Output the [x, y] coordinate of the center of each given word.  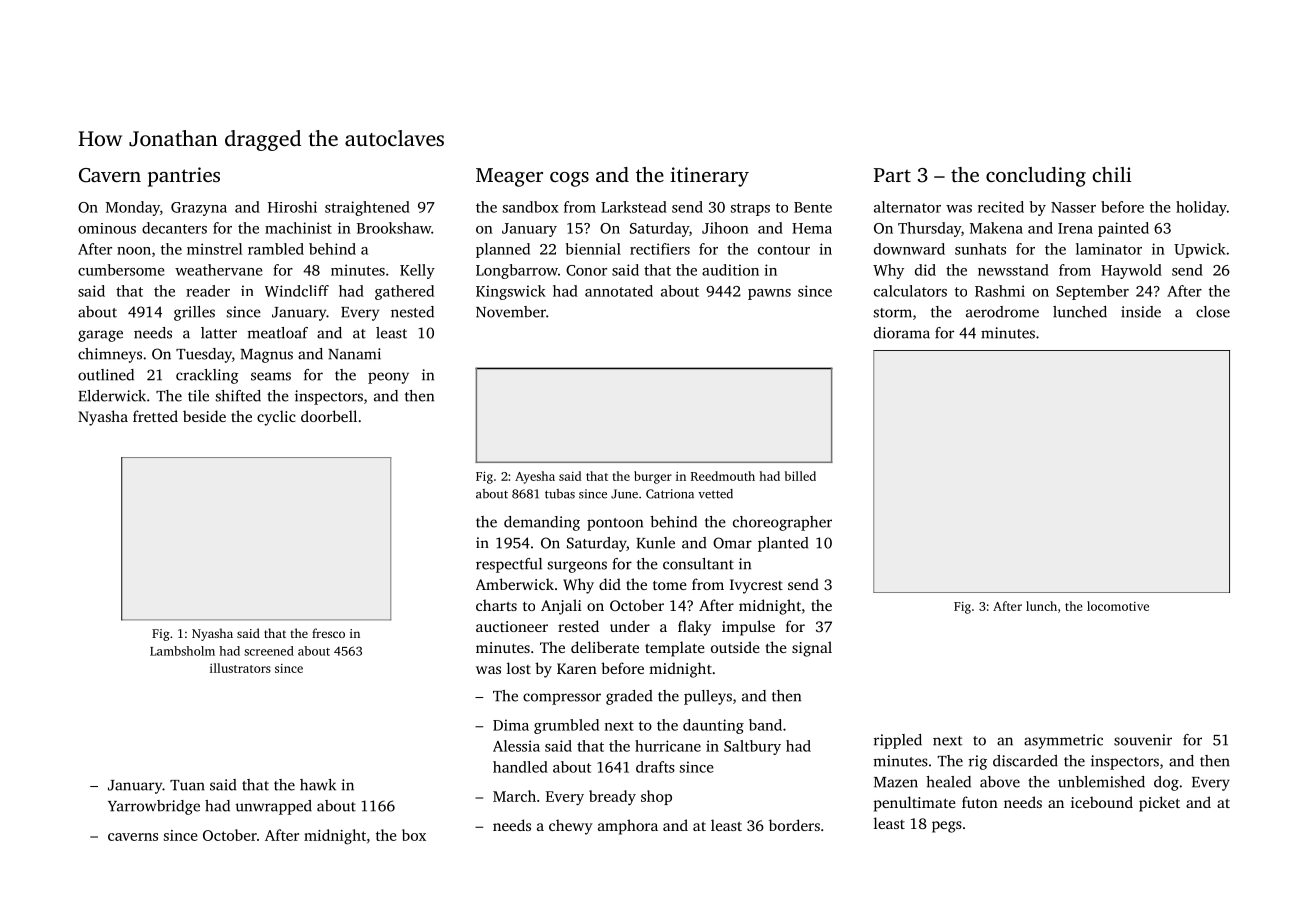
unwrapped [273, 807]
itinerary [710, 177]
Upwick [1200, 250]
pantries [184, 177]
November [511, 312]
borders [794, 825]
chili [1112, 174]
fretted [155, 416]
